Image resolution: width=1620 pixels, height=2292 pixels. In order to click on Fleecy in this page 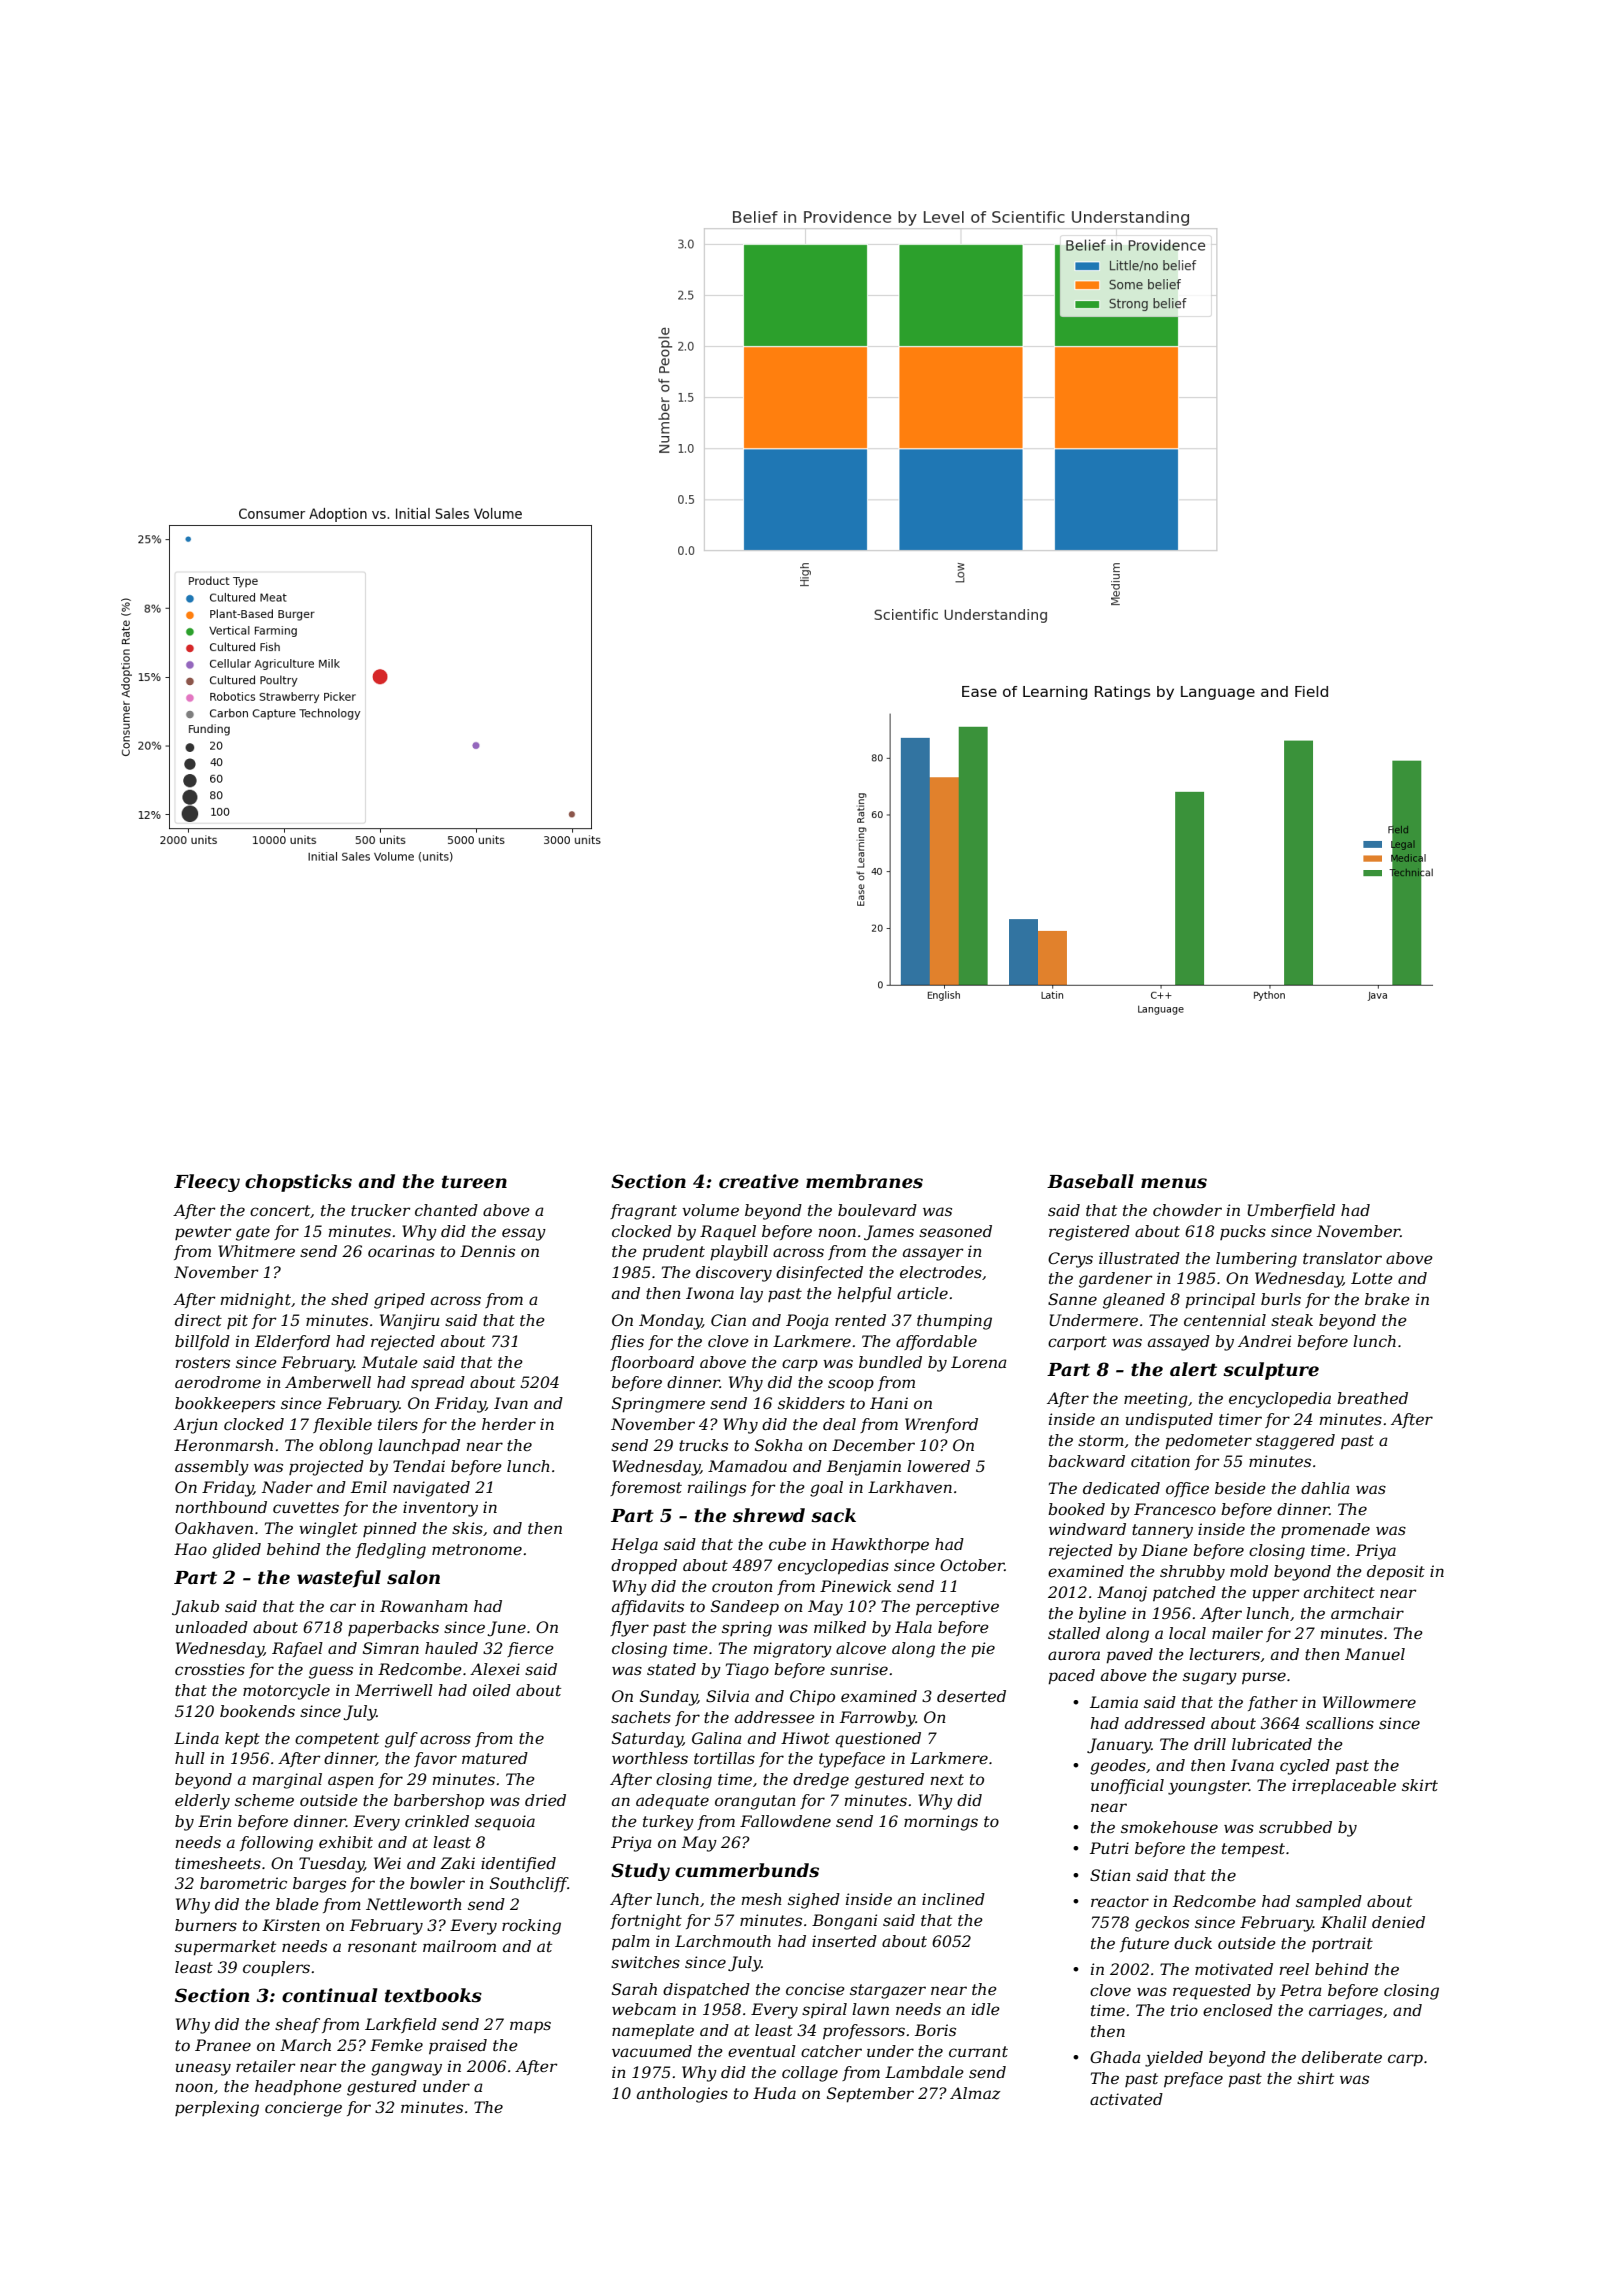, I will do `click(207, 1183)`.
